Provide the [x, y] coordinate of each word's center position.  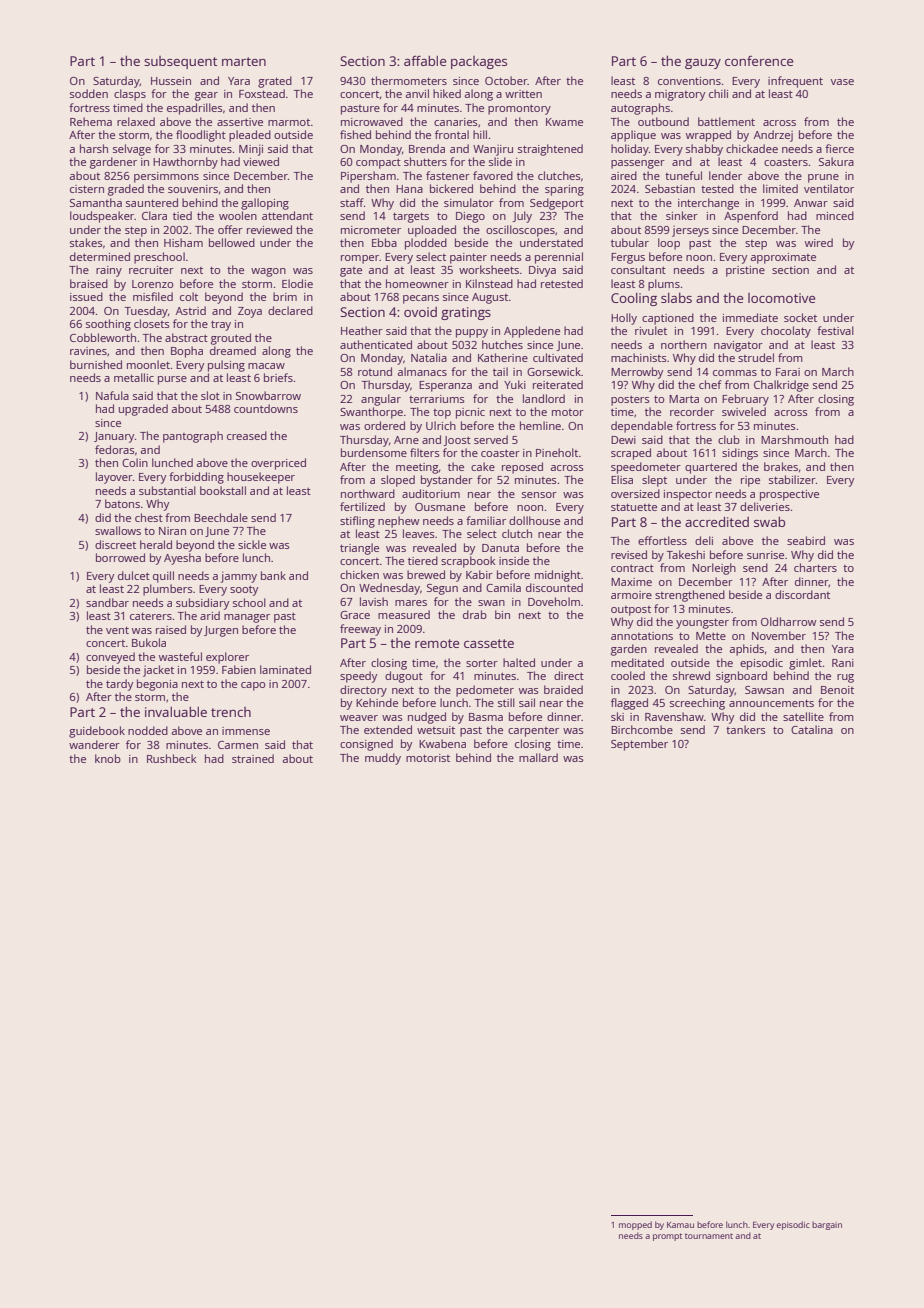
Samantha [96, 202]
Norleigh [714, 569]
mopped [635, 1225]
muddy [383, 759]
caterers [151, 616]
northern [684, 344]
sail [527, 702]
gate [351, 272]
